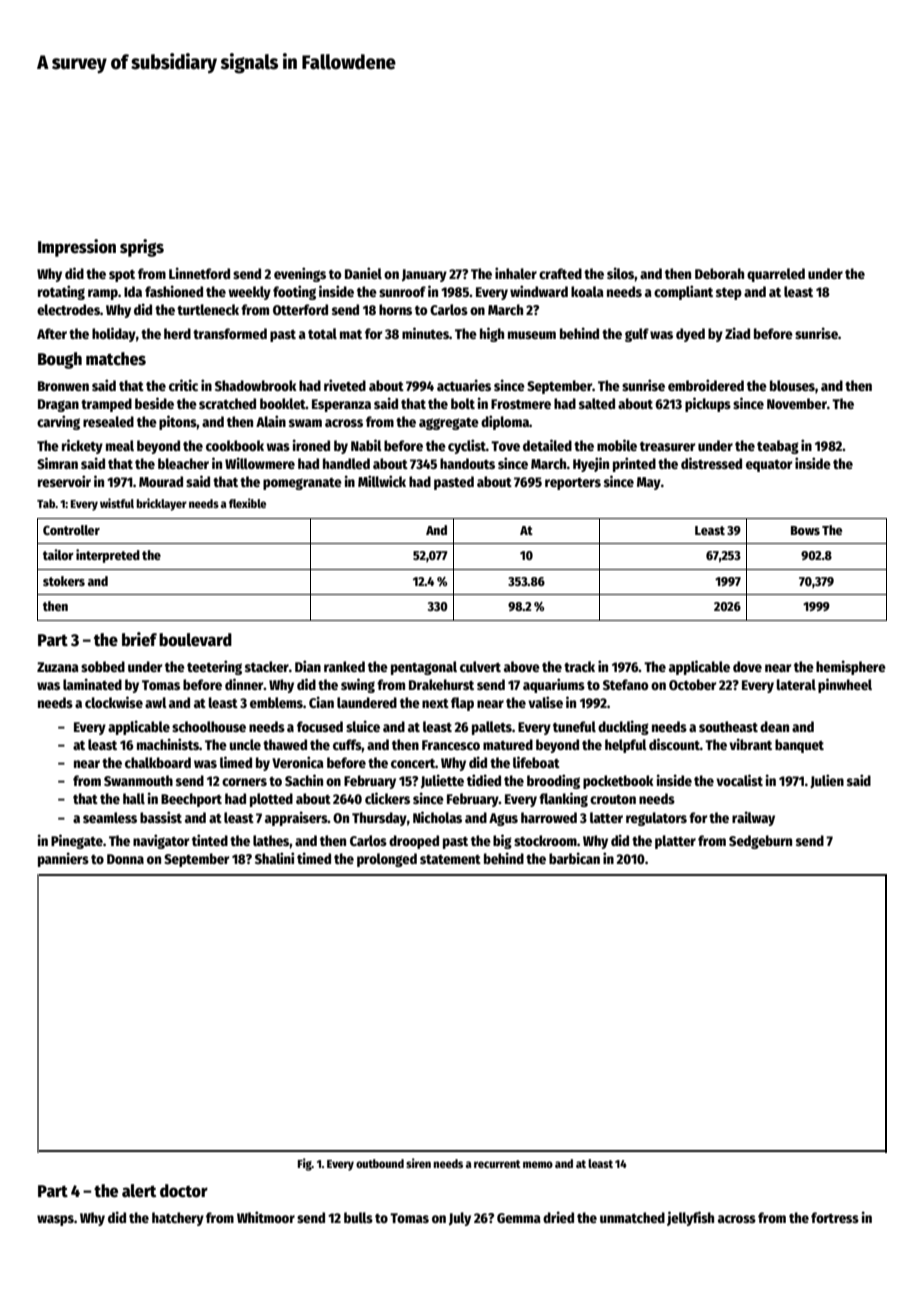 This screenshot has height=1308, width=924. I want to click on recurrent, so click(497, 1164).
